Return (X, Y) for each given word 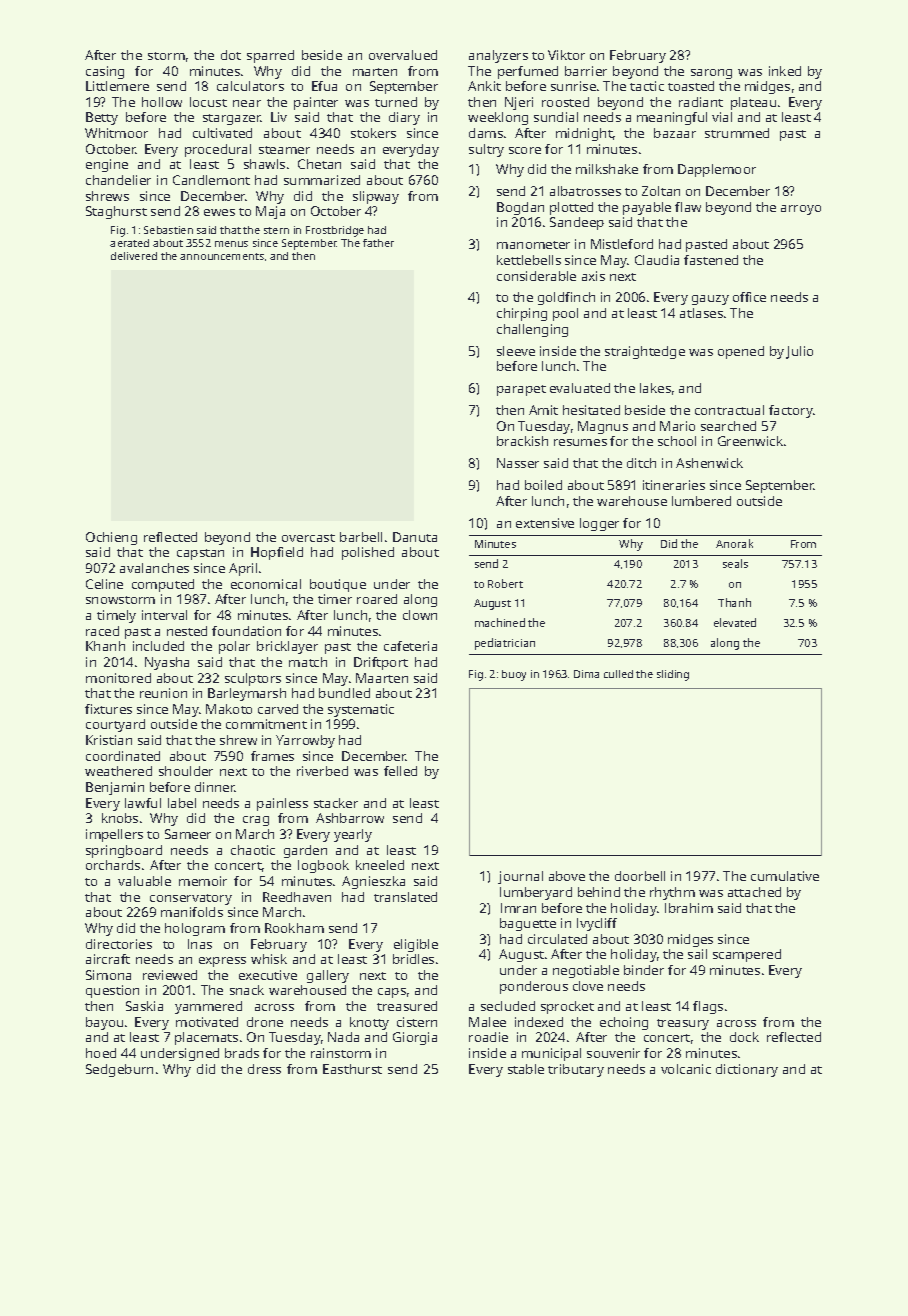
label (182, 803)
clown (420, 615)
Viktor (566, 55)
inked (785, 71)
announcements (222, 256)
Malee (487, 1022)
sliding (673, 675)
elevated (735, 622)
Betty (102, 118)
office (749, 297)
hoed (101, 1053)
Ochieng (111, 538)
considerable (536, 276)
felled (400, 771)
